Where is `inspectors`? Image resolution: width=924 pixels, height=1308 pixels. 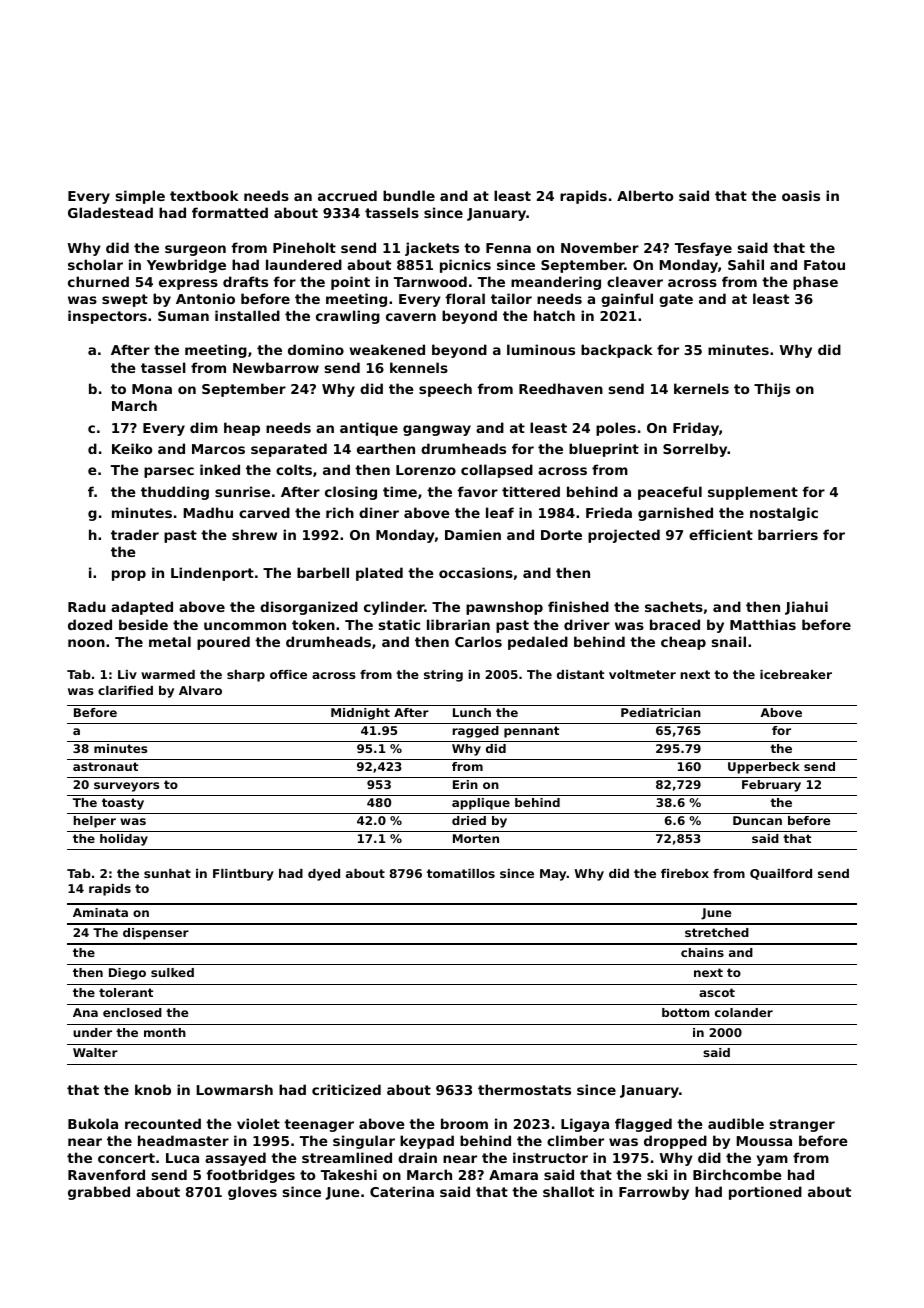
inspectors is located at coordinates (107, 317).
